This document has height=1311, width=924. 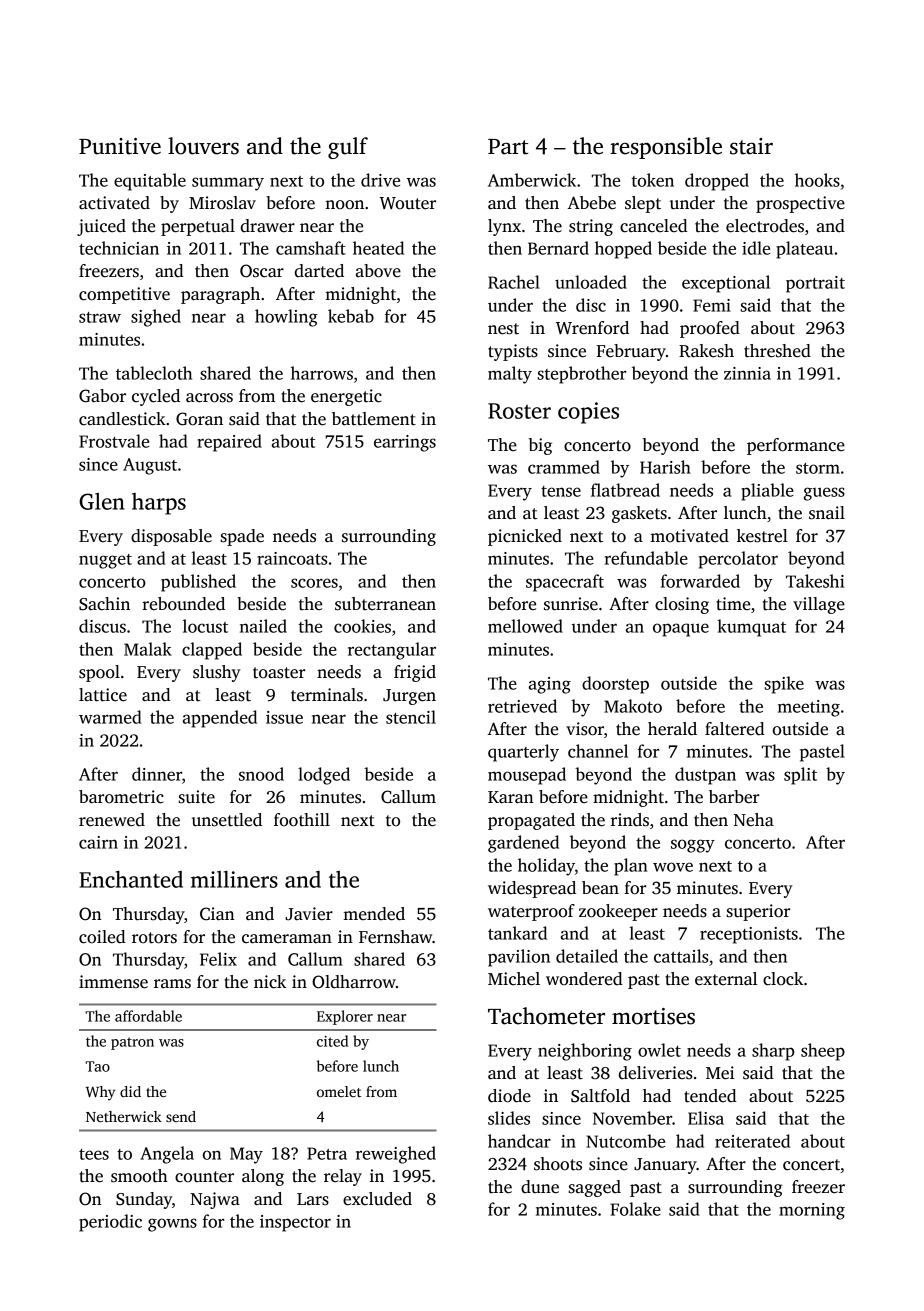 What do you see at coordinates (710, 329) in the document?
I see `proofed` at bounding box center [710, 329].
